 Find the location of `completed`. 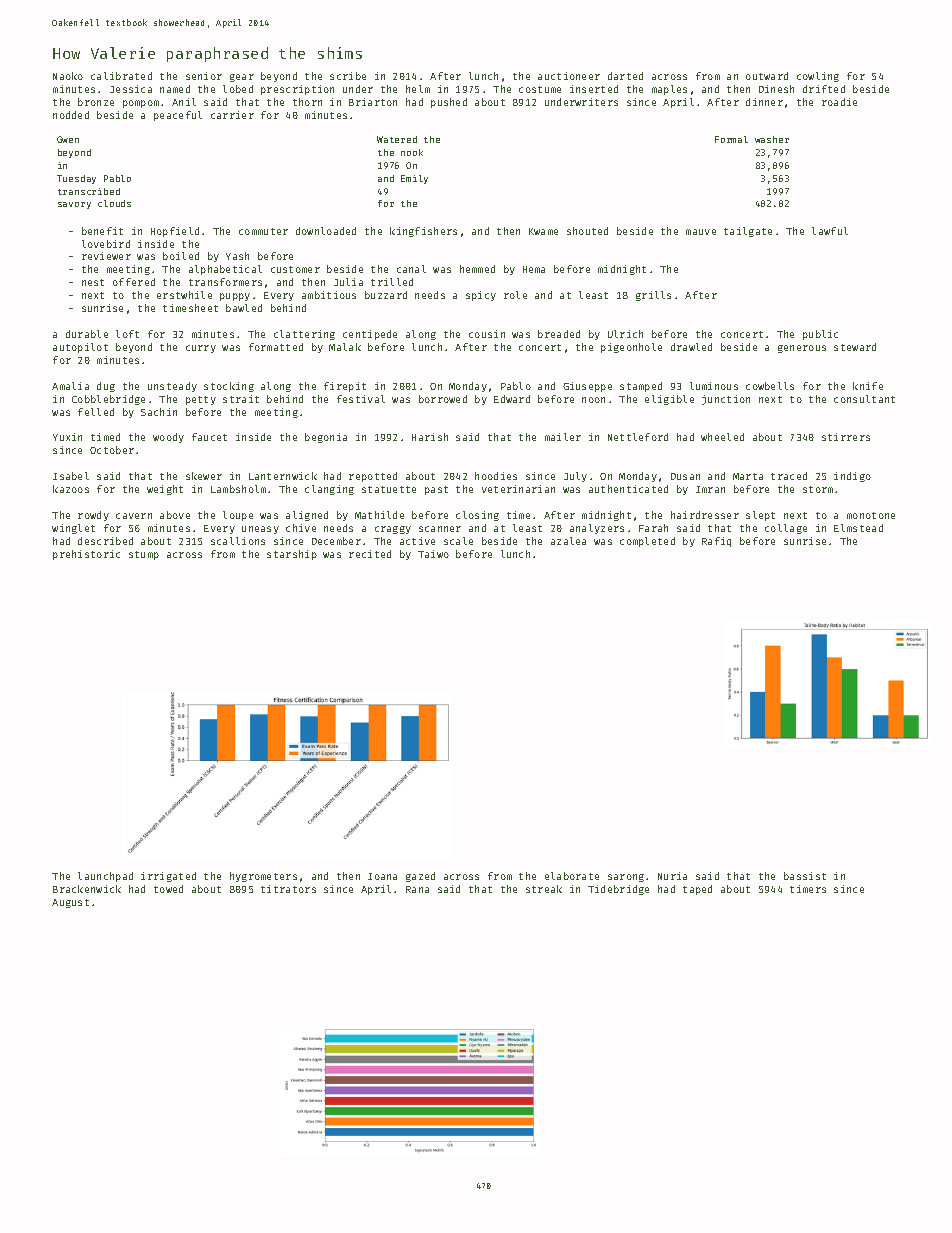

completed is located at coordinates (647, 542).
